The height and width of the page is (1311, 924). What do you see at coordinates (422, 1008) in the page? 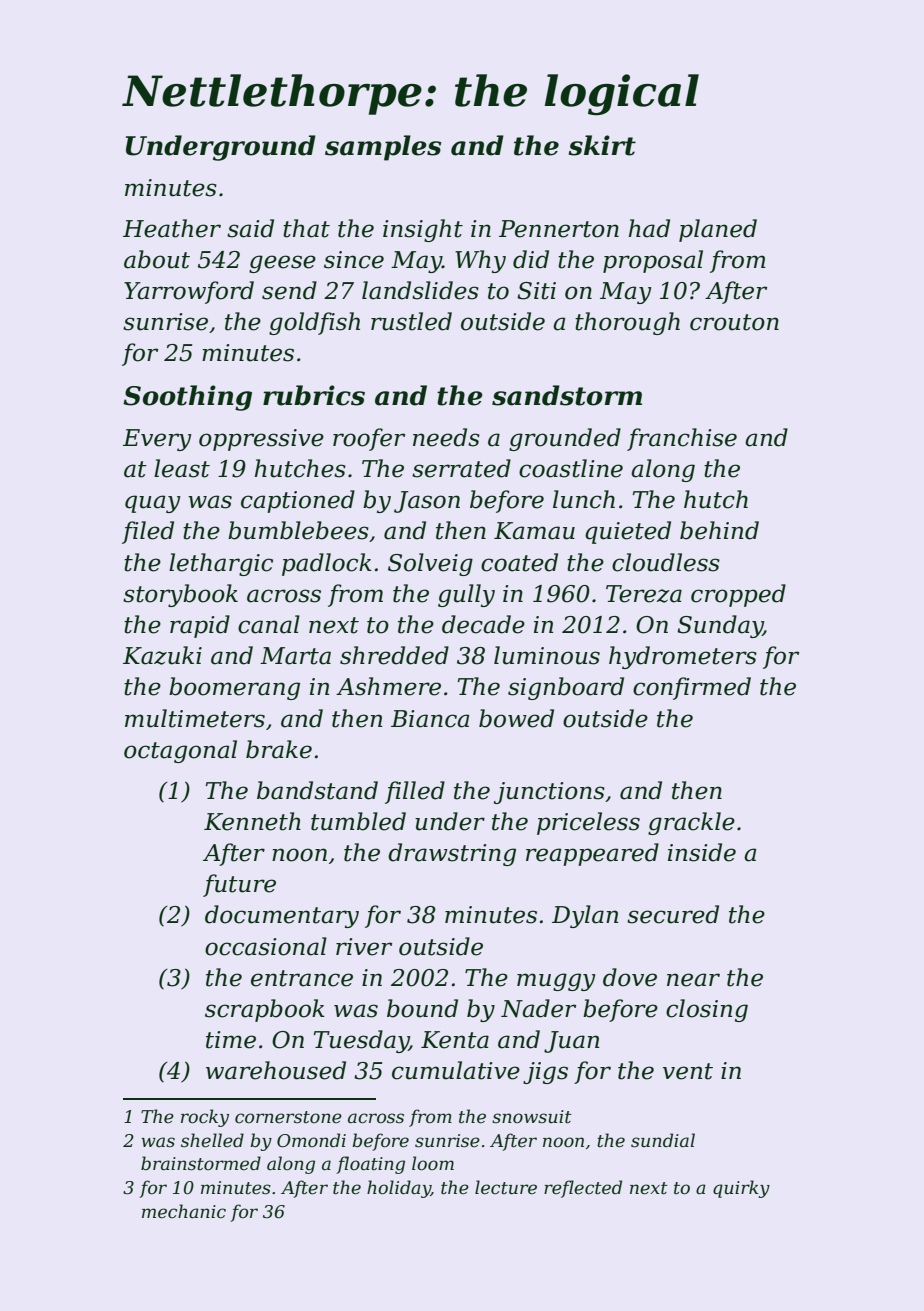
I see `bound` at bounding box center [422, 1008].
